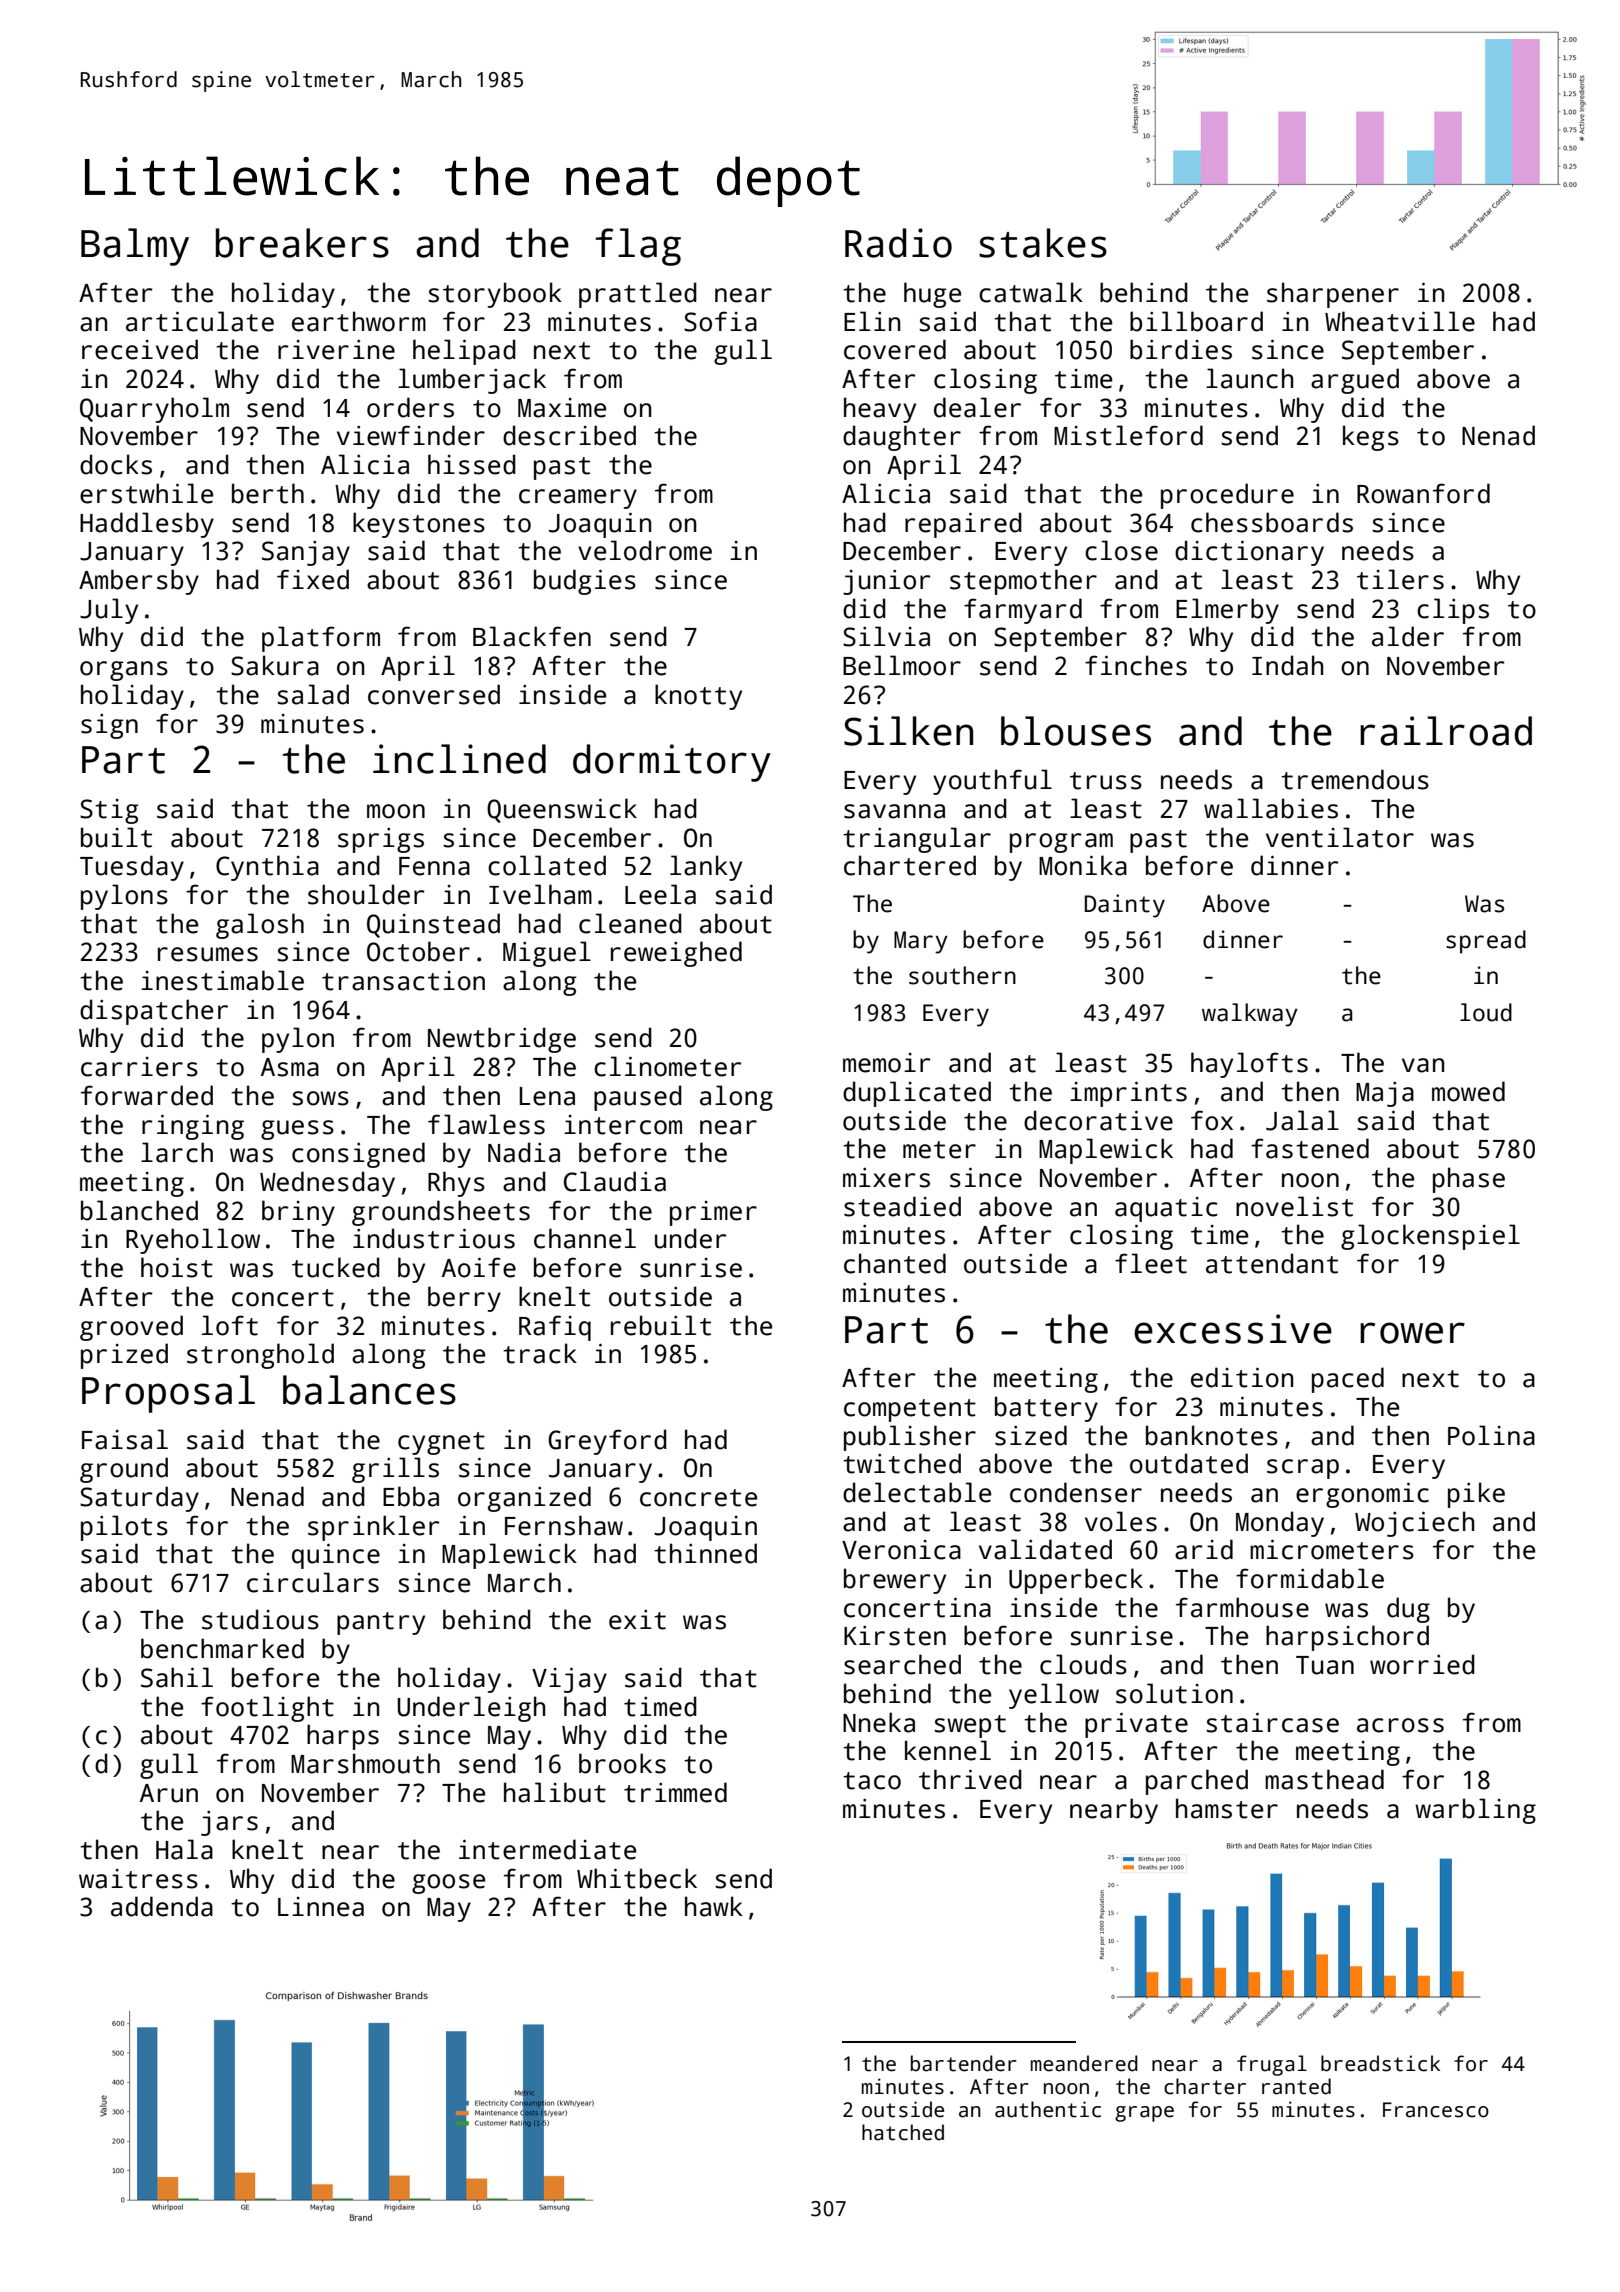  Describe the element at coordinates (1355, 381) in the image. I see `argued` at that location.
